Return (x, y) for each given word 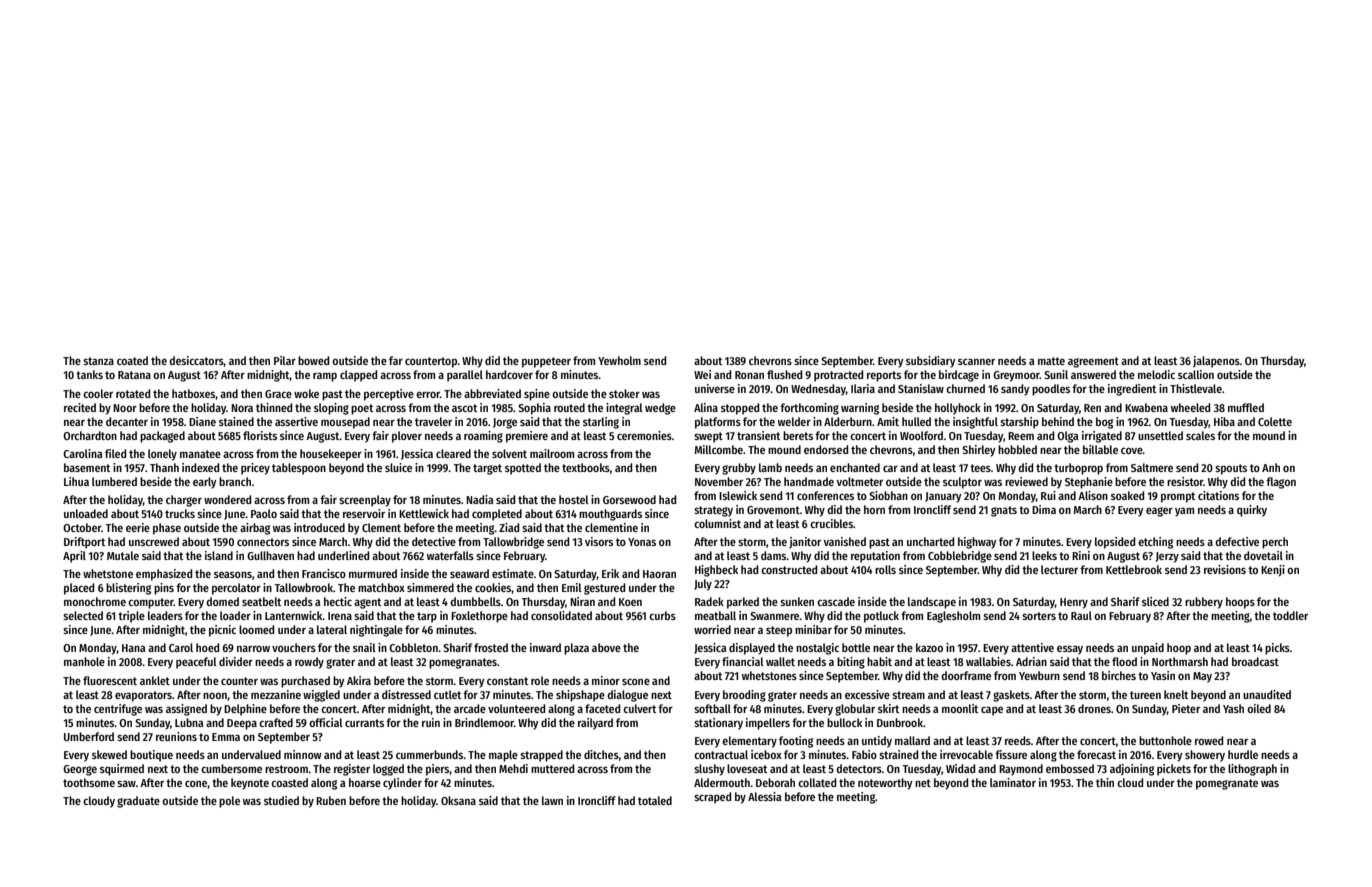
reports (884, 376)
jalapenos (1216, 362)
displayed (752, 649)
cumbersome (231, 768)
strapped (541, 756)
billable (1100, 449)
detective (434, 541)
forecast (1096, 754)
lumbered (114, 481)
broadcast (1255, 661)
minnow (302, 754)
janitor (805, 542)
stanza (98, 361)
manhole (84, 661)
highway (977, 543)
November (719, 481)
